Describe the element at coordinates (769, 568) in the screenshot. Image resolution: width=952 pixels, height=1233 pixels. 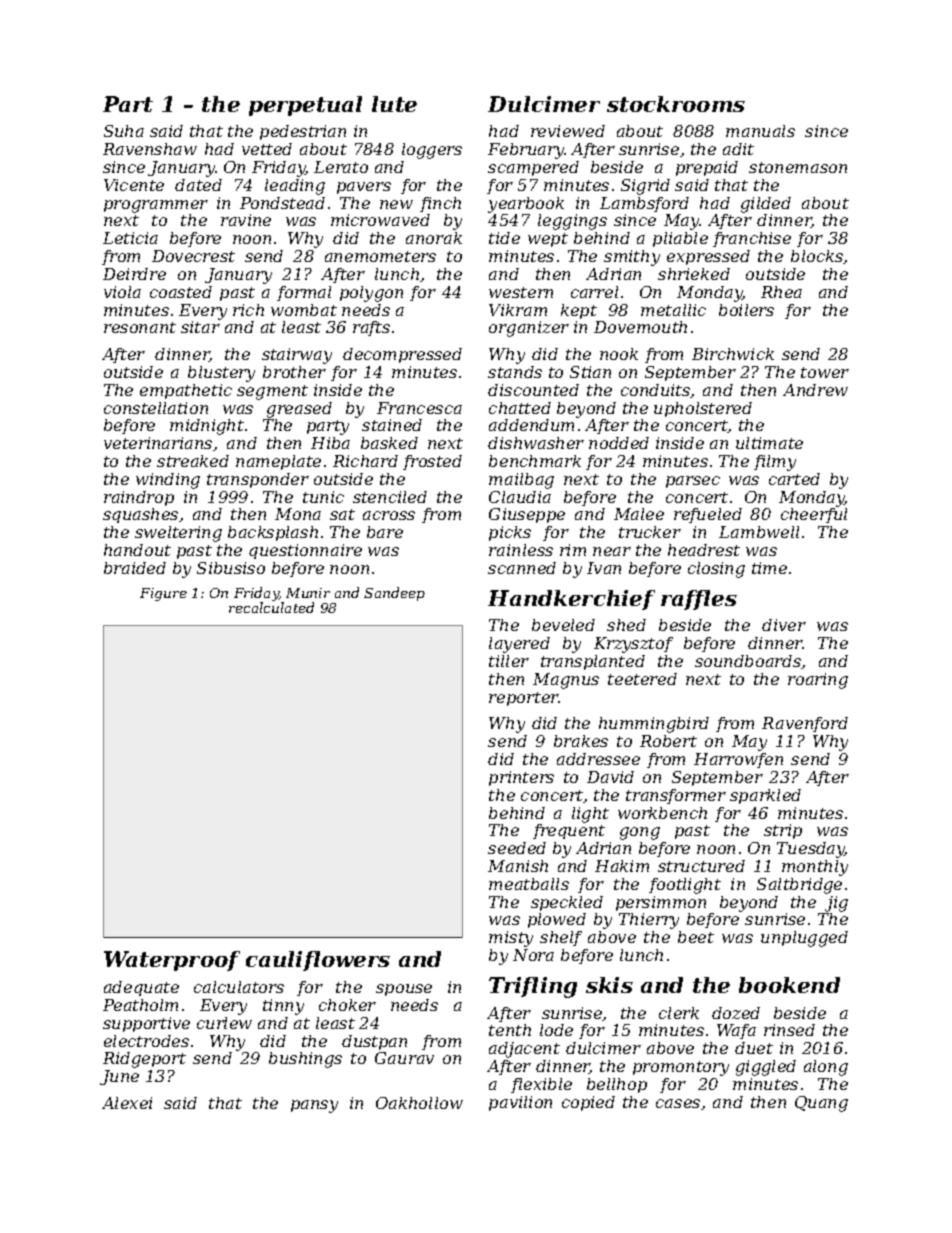
I see `time` at that location.
